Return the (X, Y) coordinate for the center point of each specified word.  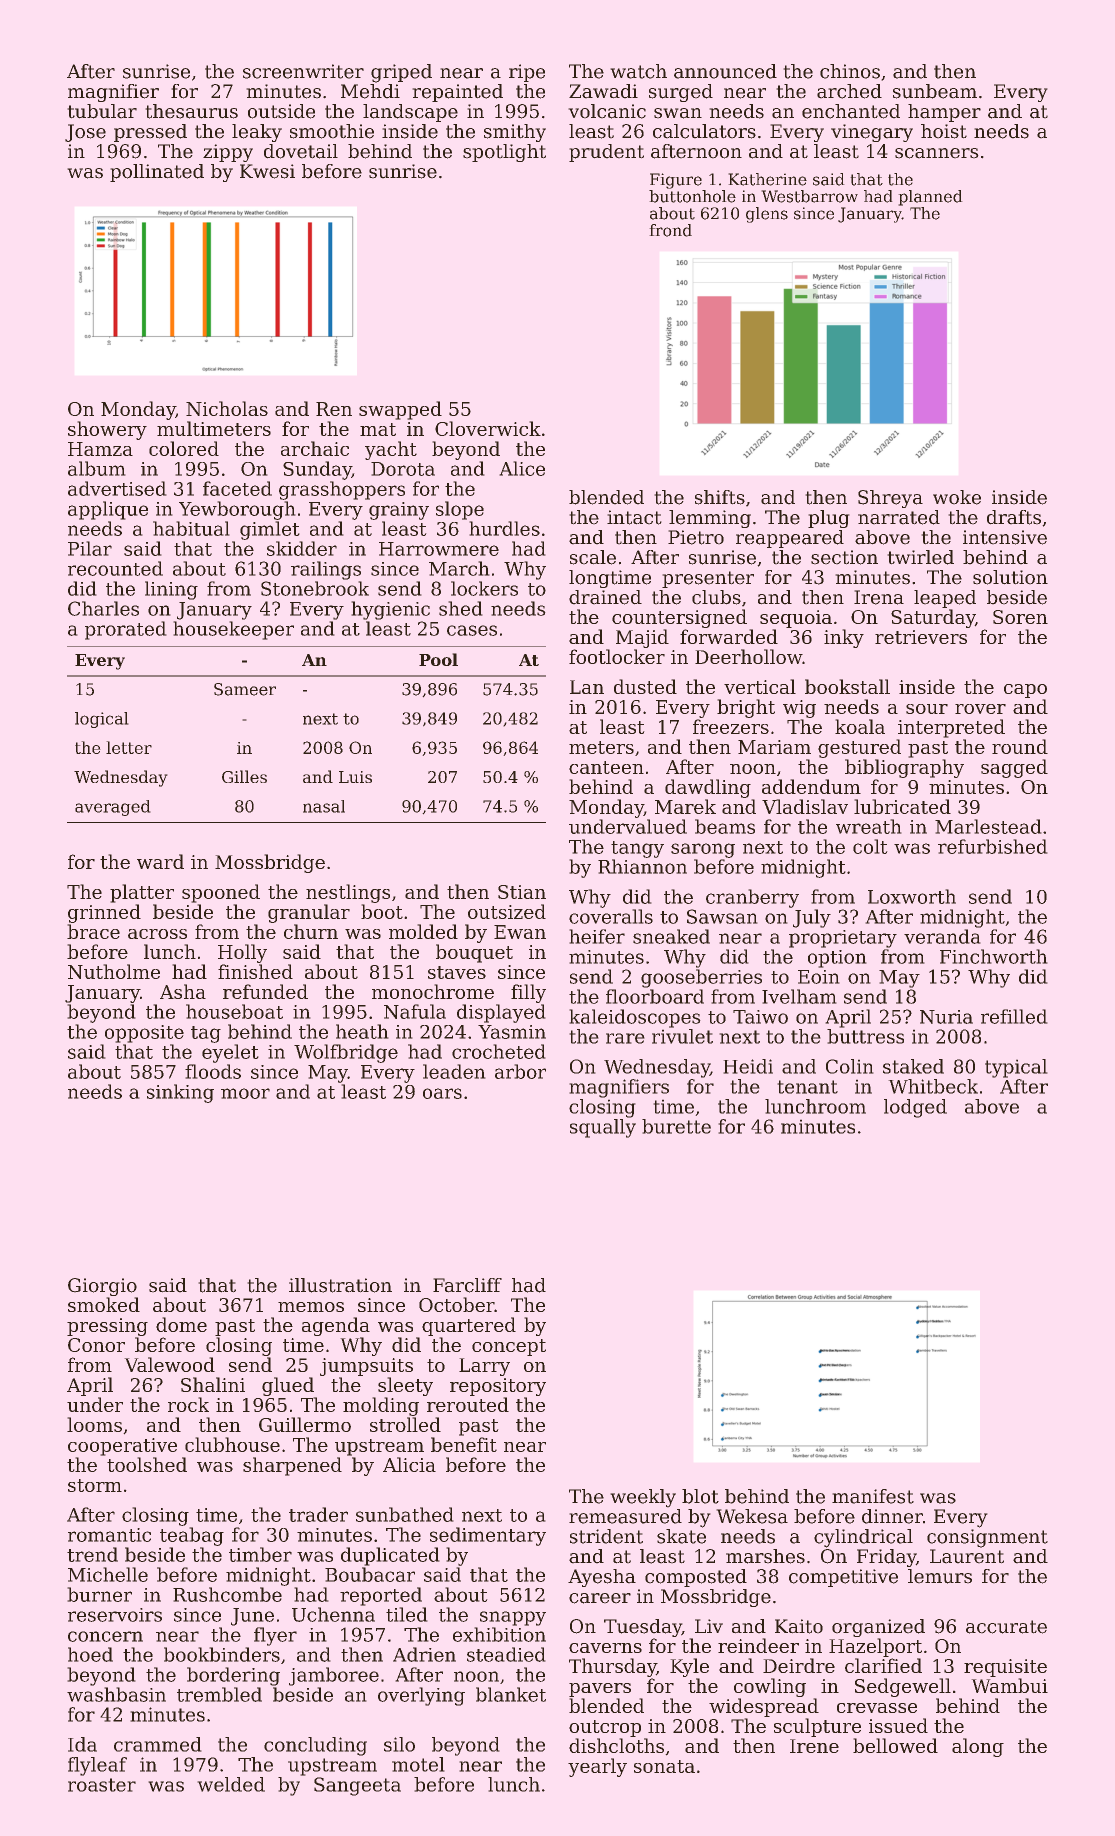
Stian (522, 892)
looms (94, 1424)
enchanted (851, 111)
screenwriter (303, 71)
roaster (102, 1785)
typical (1016, 1068)
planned (930, 198)
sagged (1014, 768)
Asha (183, 991)
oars (442, 1093)
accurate (1006, 1627)
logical (101, 720)
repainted (458, 93)
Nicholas (227, 408)
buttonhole (692, 196)
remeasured (625, 1516)
